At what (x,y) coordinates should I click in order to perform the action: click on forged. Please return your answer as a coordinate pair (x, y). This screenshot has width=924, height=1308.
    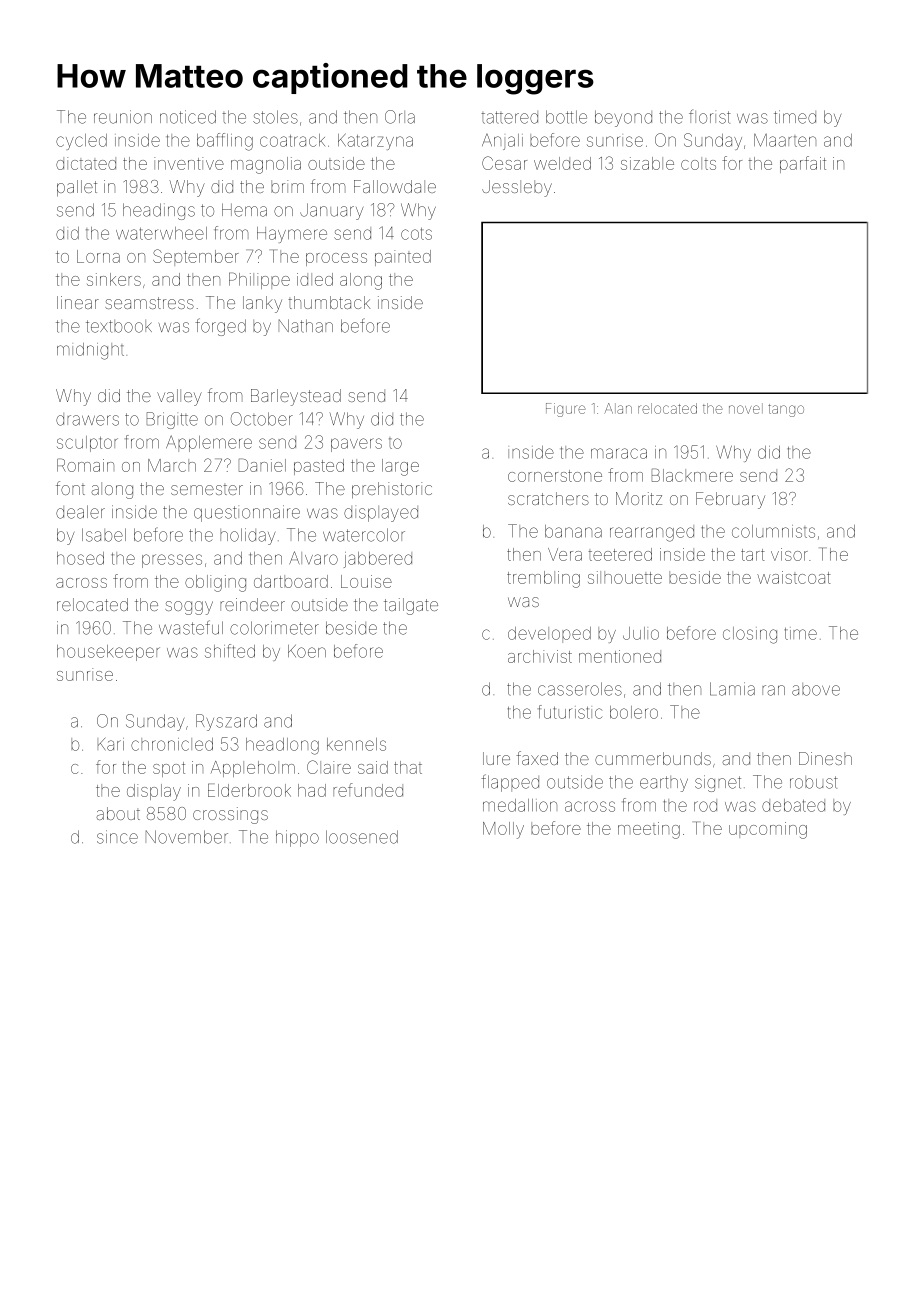
    Looking at the image, I should click on (220, 327).
